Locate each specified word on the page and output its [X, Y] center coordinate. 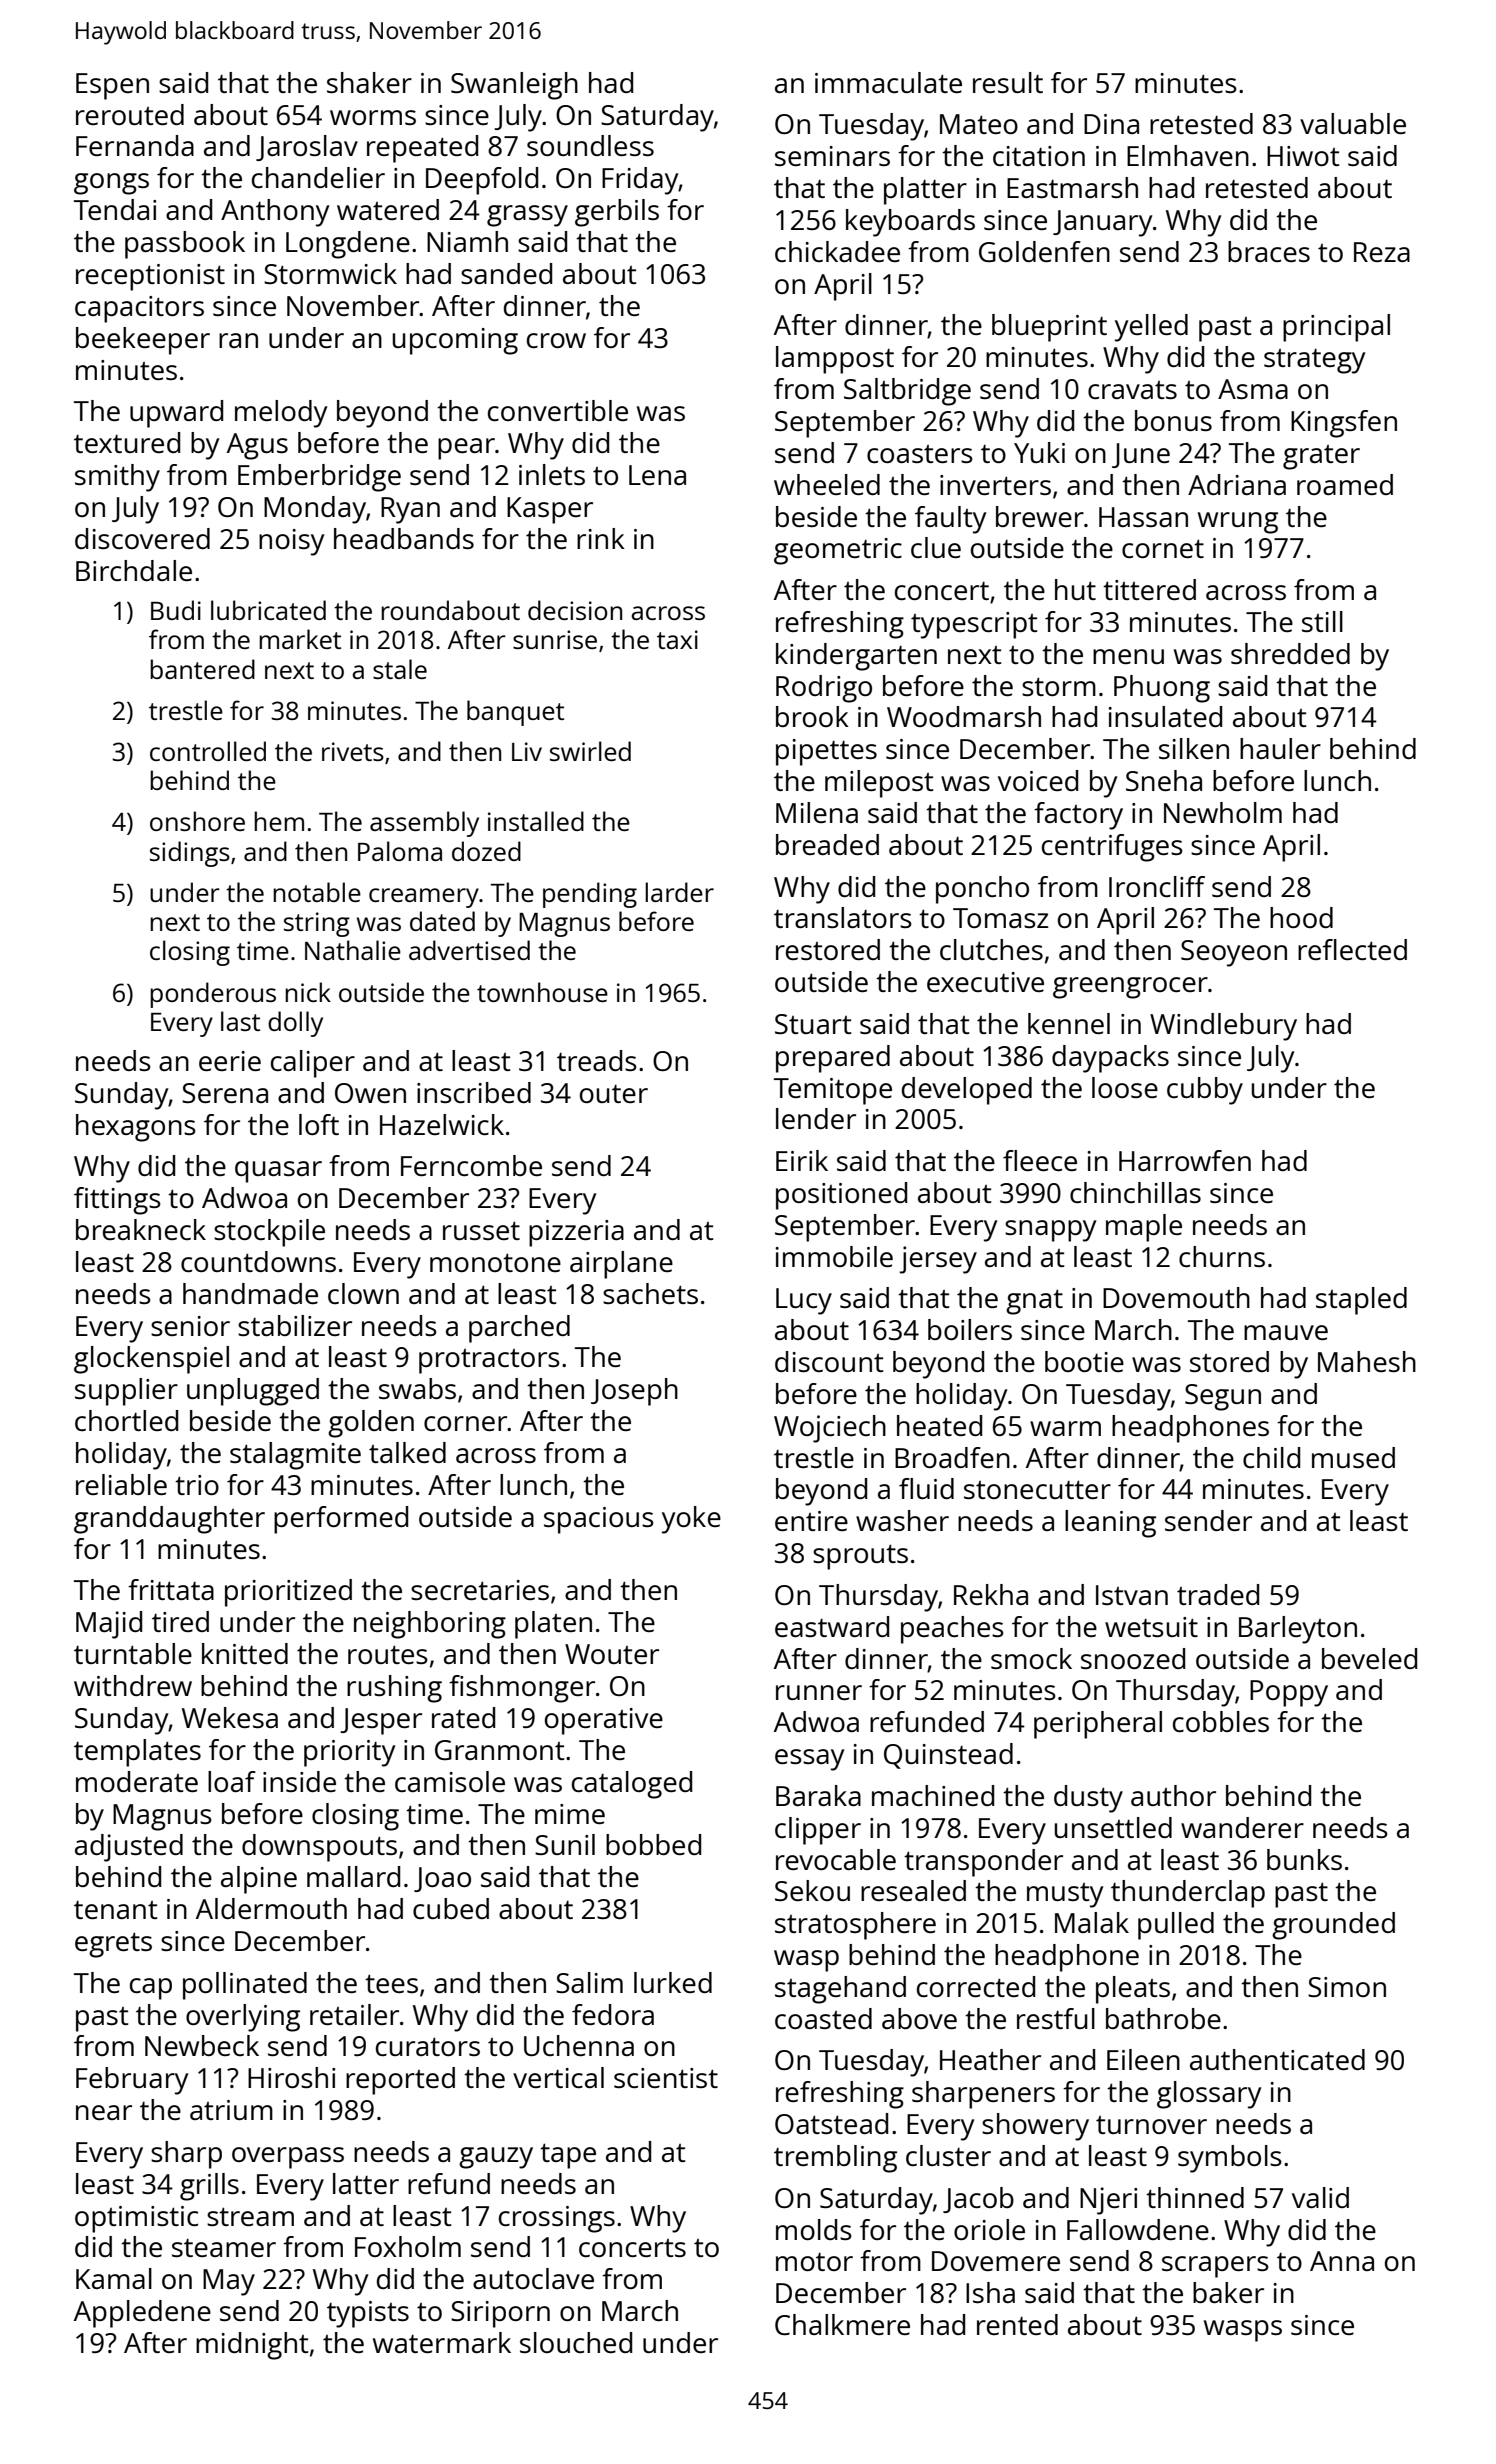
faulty [950, 520]
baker [1228, 2292]
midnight [252, 2346]
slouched [576, 2342]
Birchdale [134, 570]
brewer [1040, 516]
